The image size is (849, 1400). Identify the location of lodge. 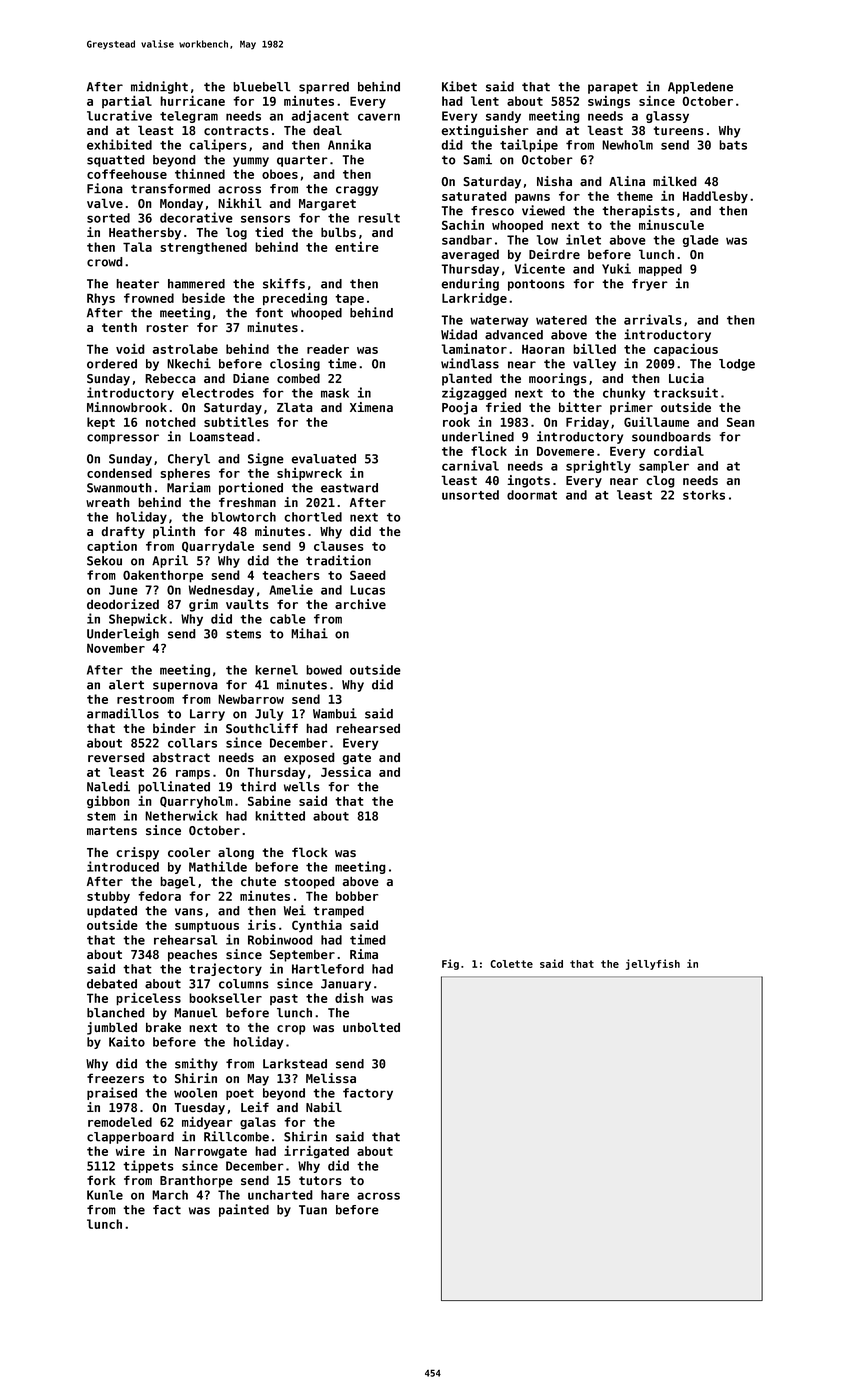
(737, 365).
